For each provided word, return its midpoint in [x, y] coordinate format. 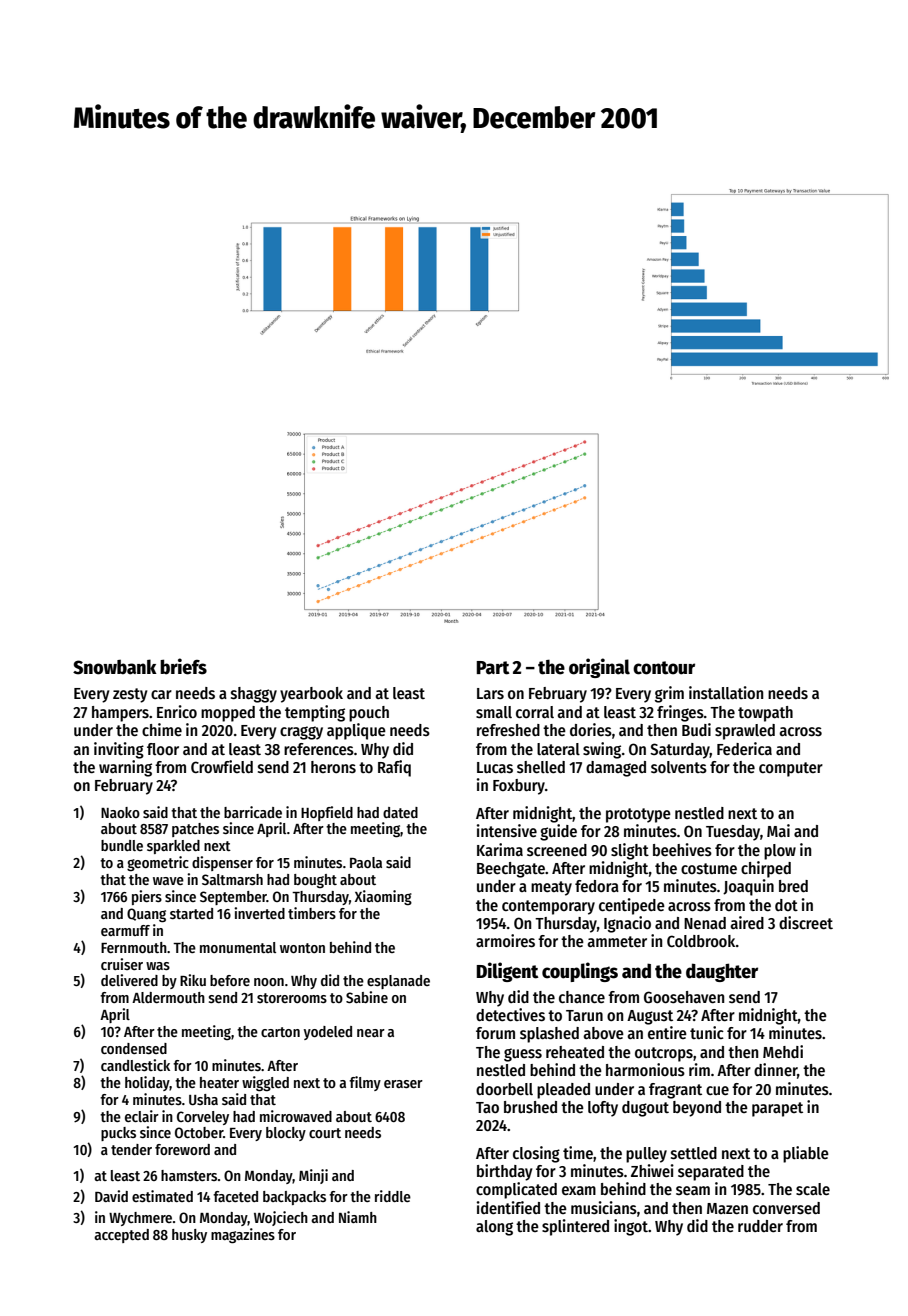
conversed [786, 1208]
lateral [558, 749]
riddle [393, 1196]
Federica [744, 748]
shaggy [254, 695]
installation [726, 692]
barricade [253, 812]
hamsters [189, 1175]
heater [219, 1082]
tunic [707, 1032]
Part [493, 668]
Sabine [367, 997]
